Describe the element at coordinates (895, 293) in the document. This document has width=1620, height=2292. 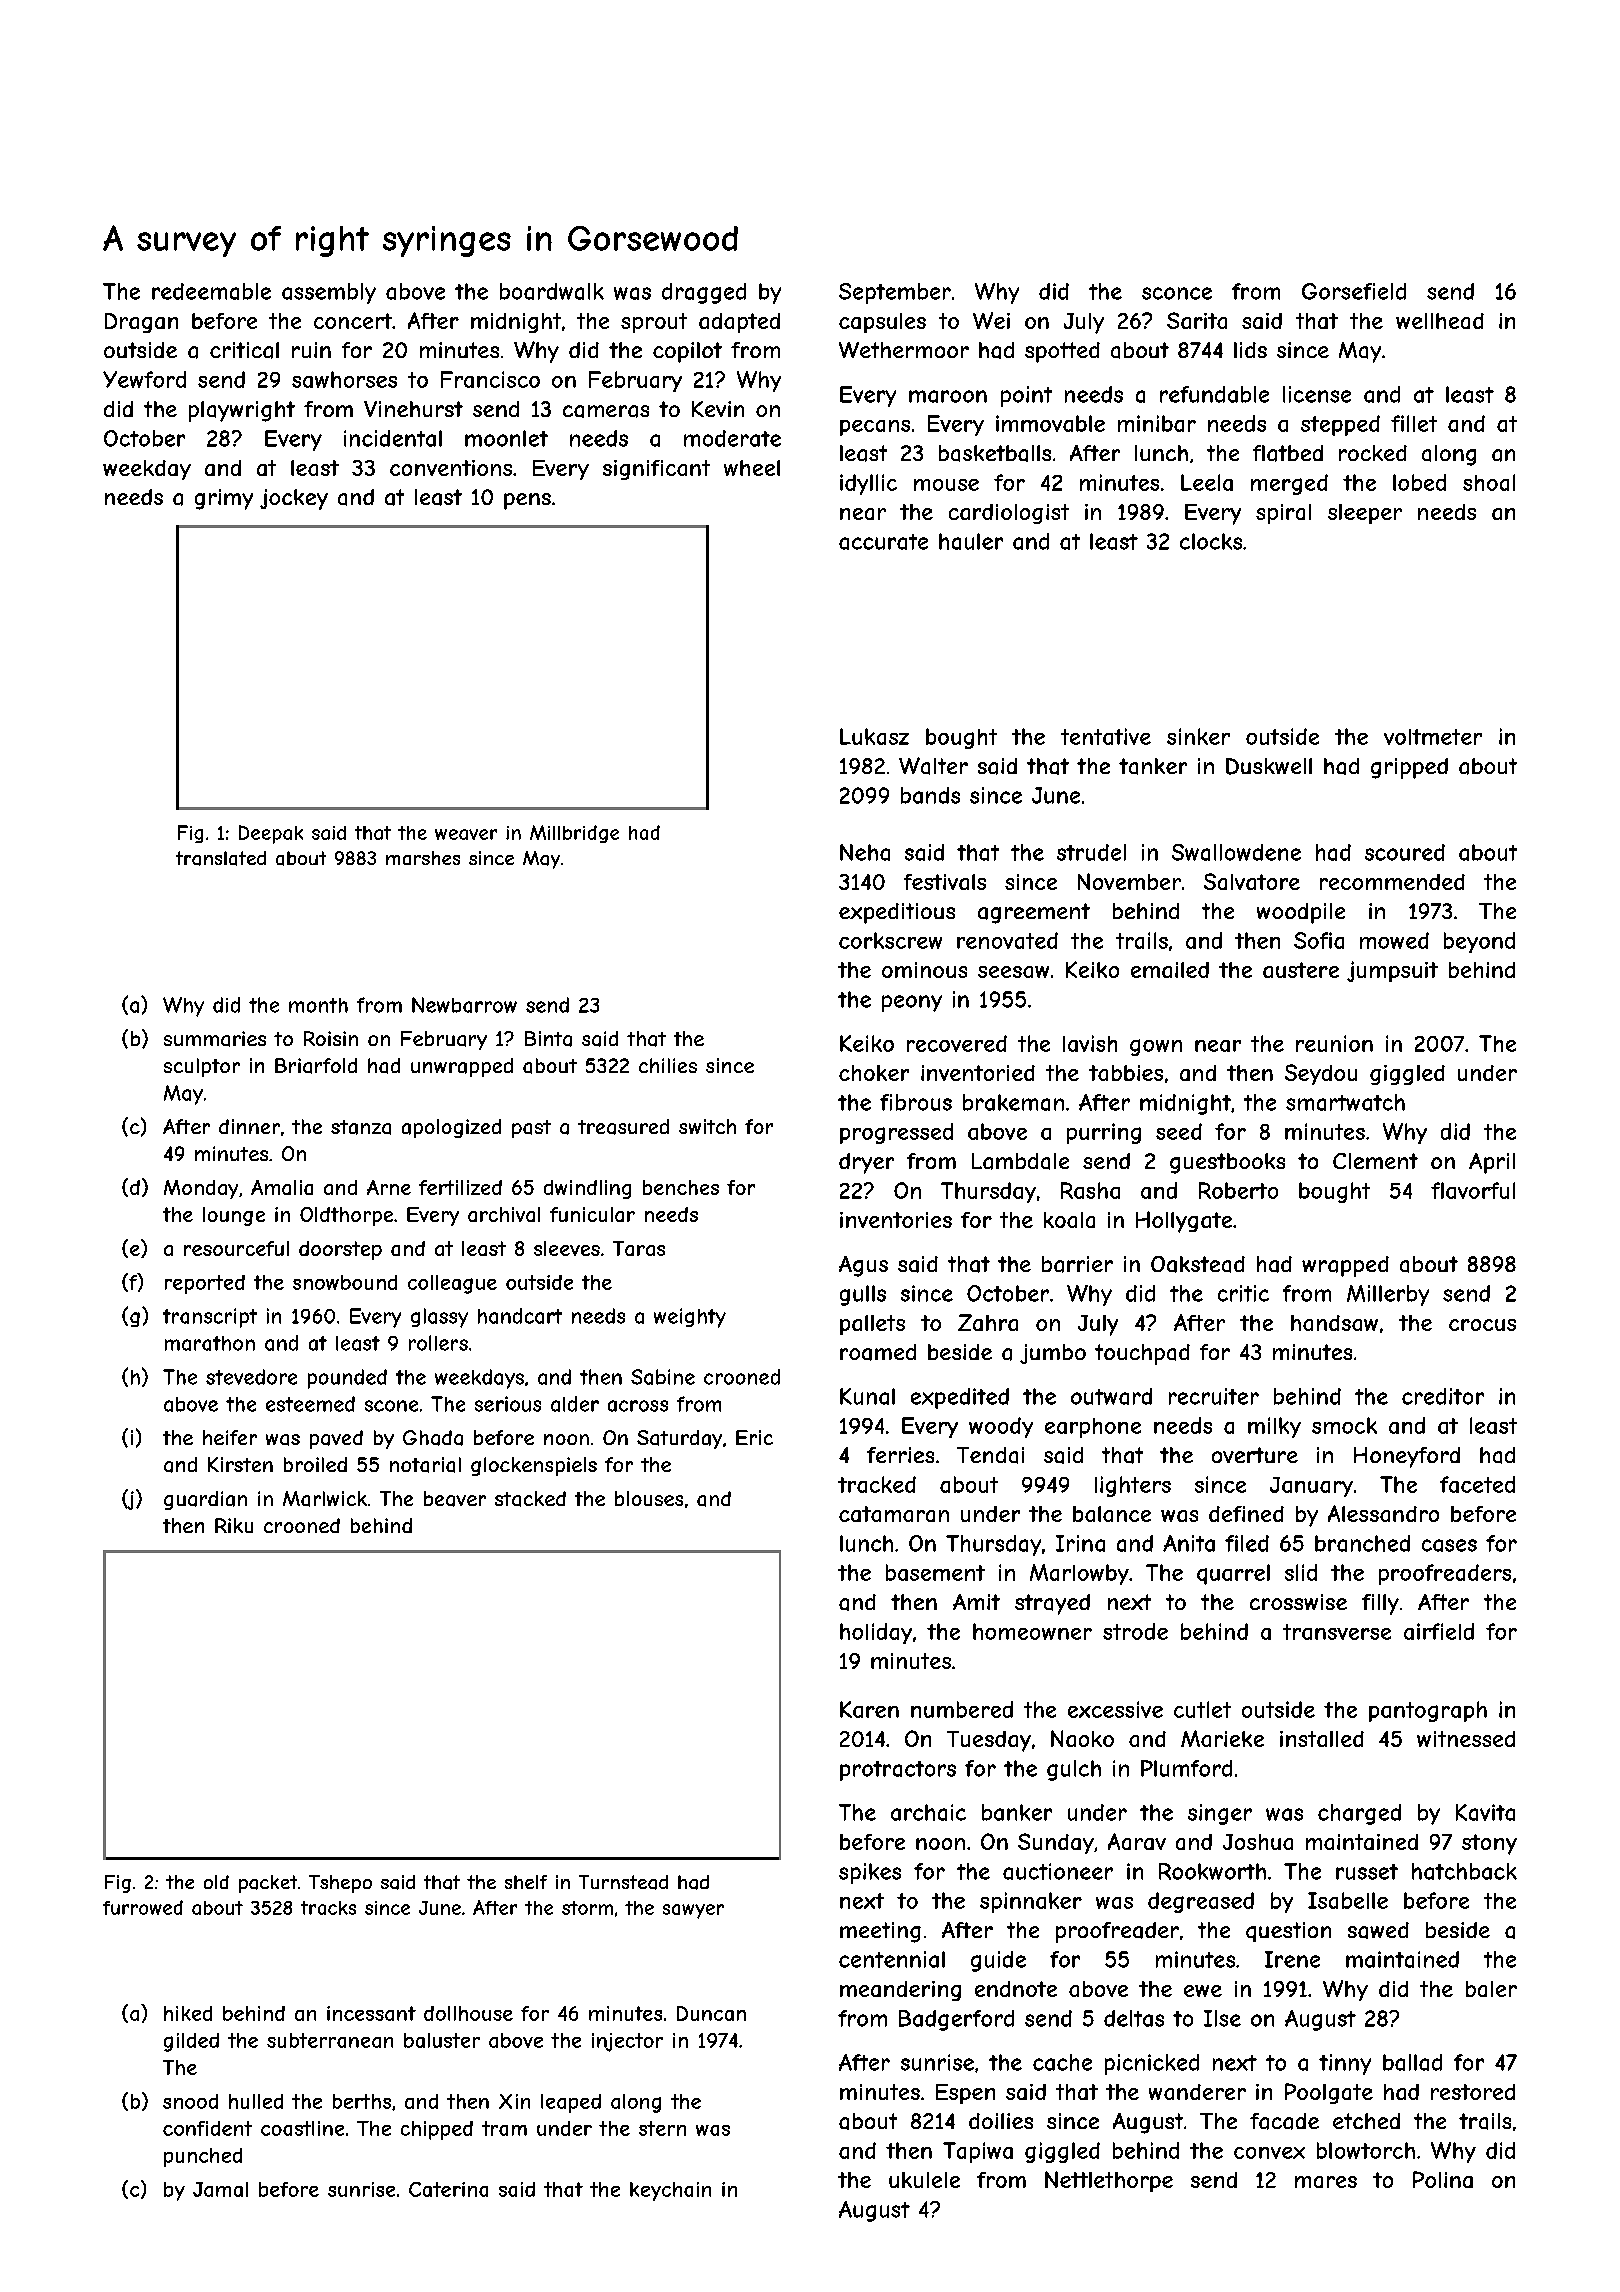
I see `September` at that location.
